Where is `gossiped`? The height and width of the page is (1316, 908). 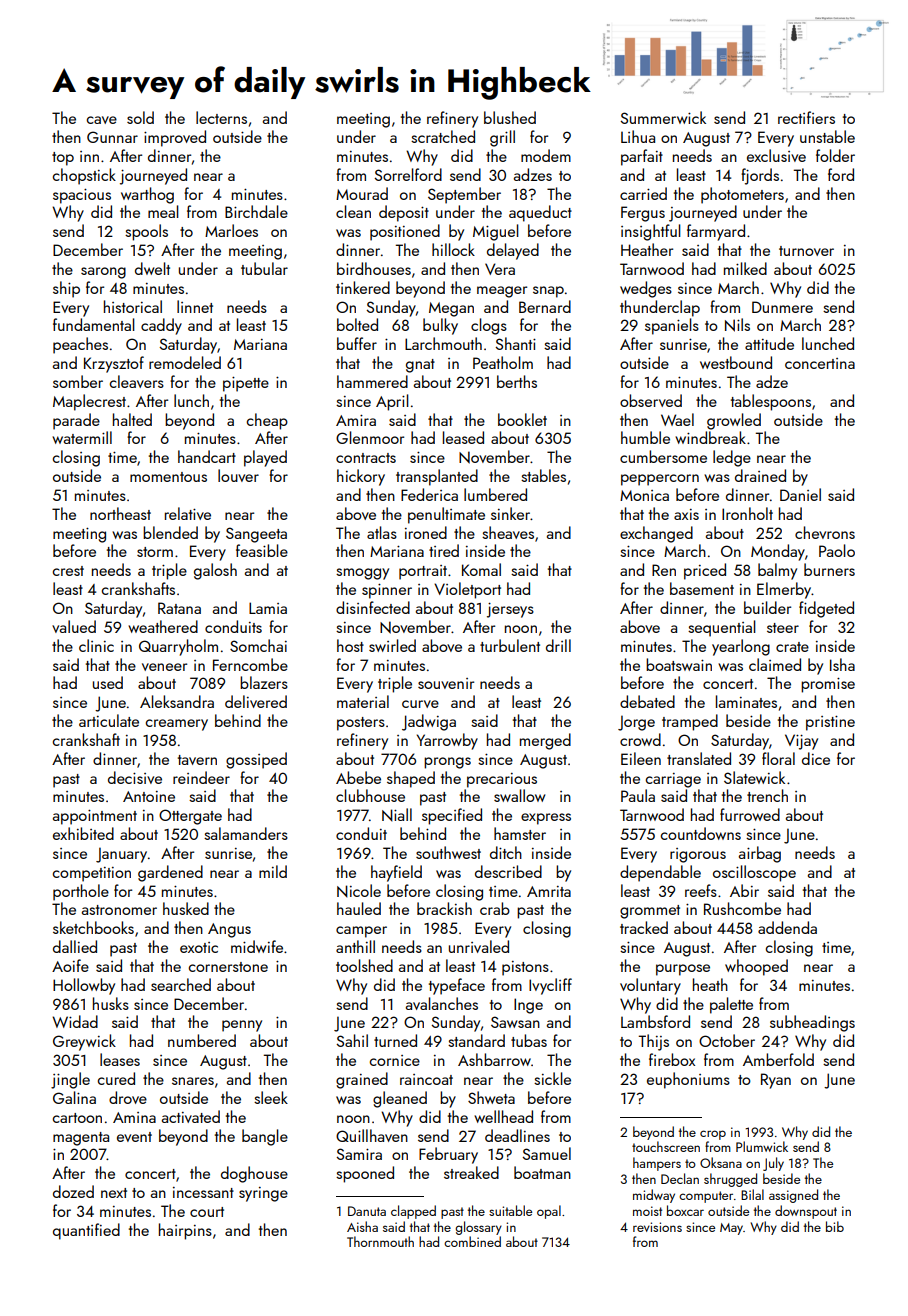
gossiped is located at coordinates (256, 760).
